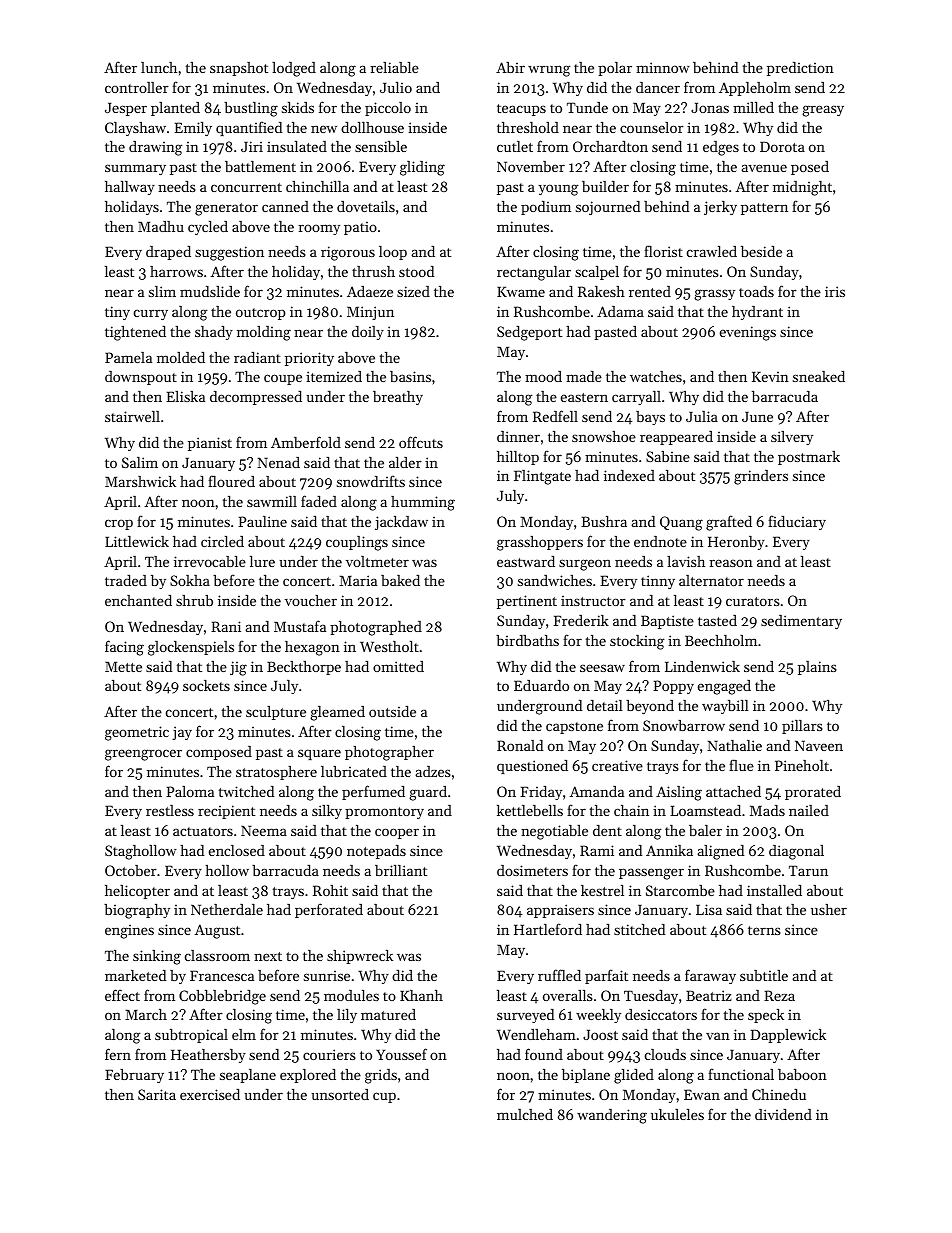  I want to click on Tarun, so click(808, 870).
